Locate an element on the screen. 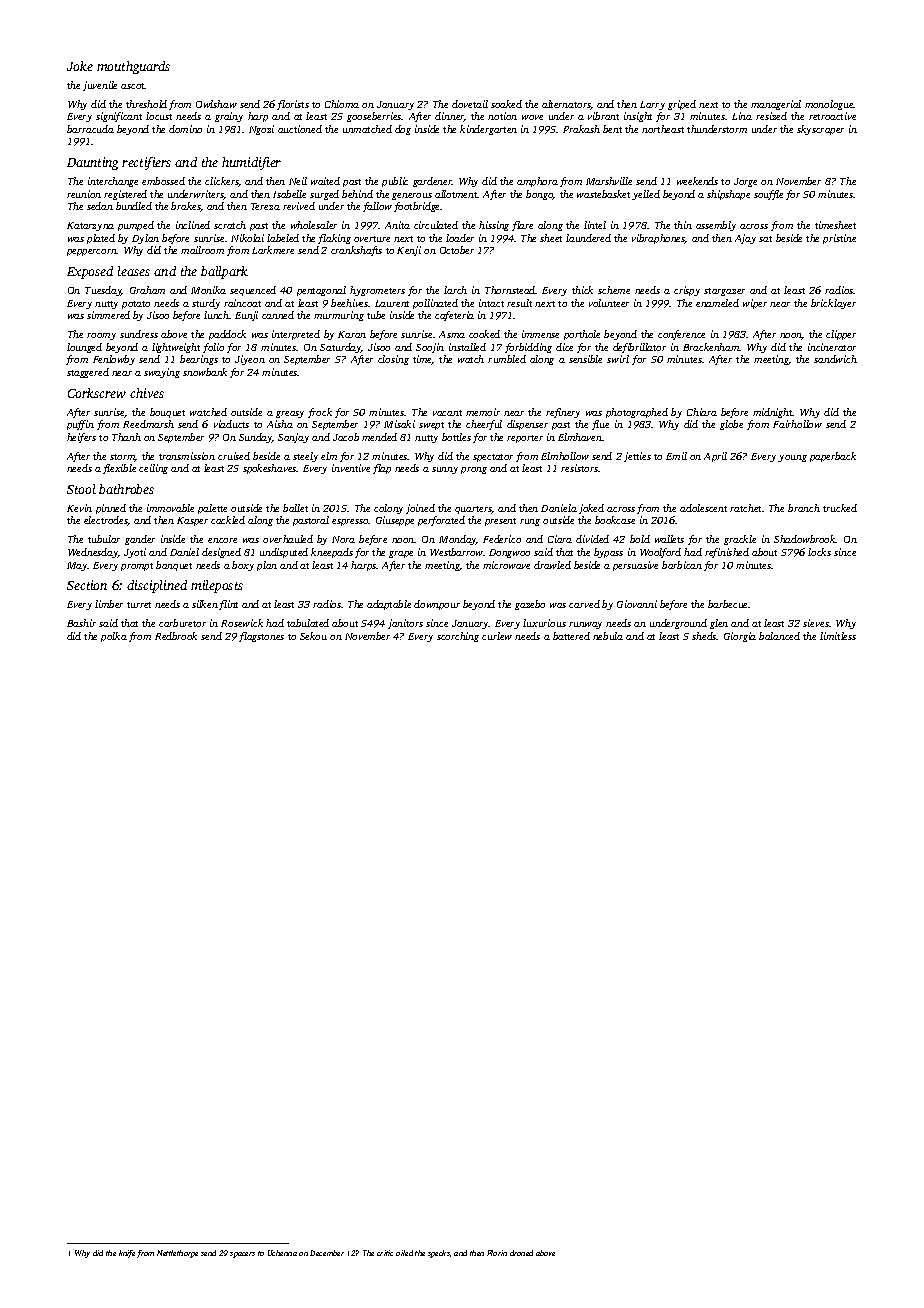  downpour is located at coordinates (437, 605).
